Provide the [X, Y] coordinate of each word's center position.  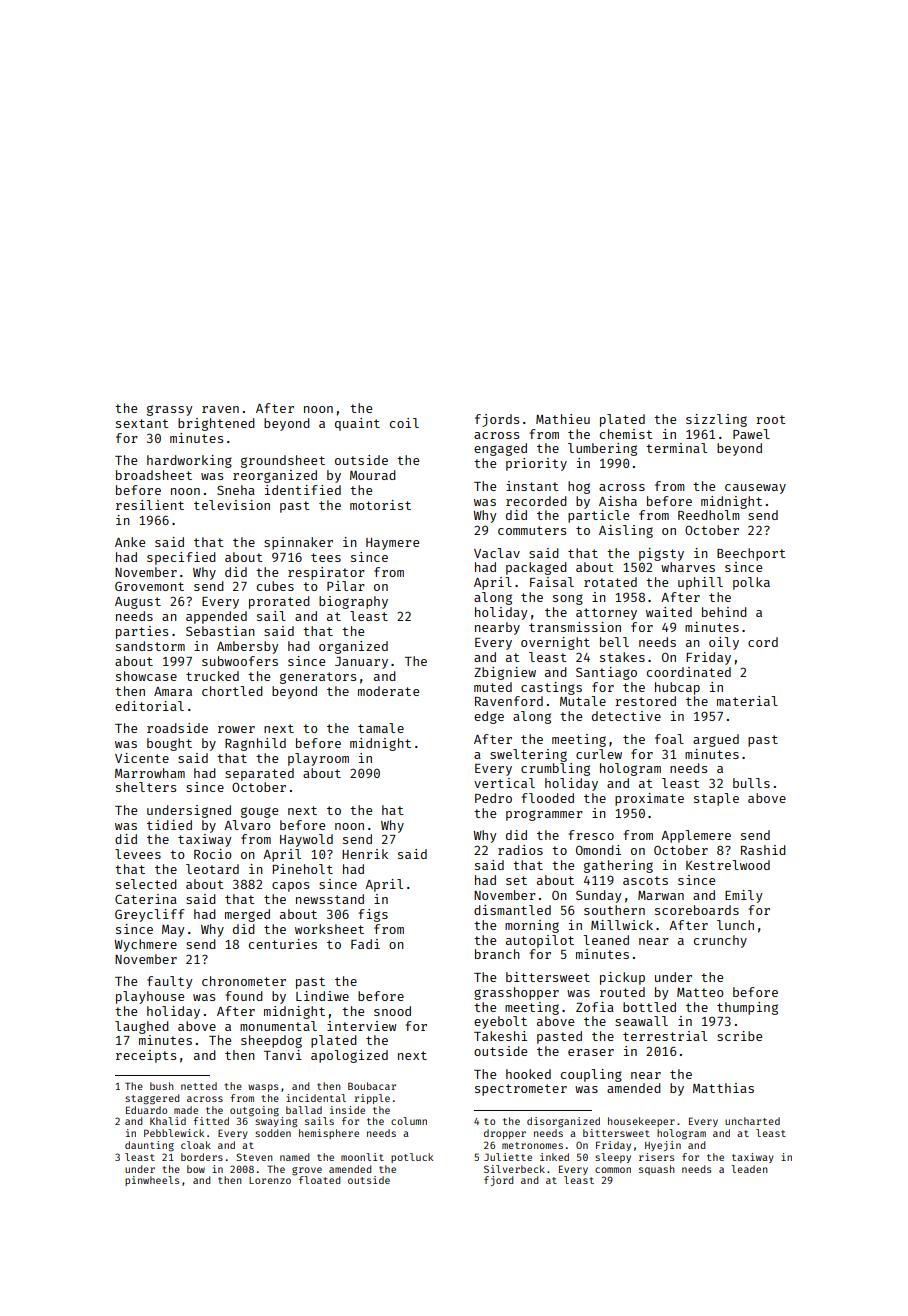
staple [716, 799]
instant [532, 486]
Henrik [365, 854]
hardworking [189, 461]
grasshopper [516, 993]
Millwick [622, 925]
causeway [755, 489]
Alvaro [247, 825]
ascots [645, 880]
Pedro [493, 798]
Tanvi [283, 1055]
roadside [177, 728]
